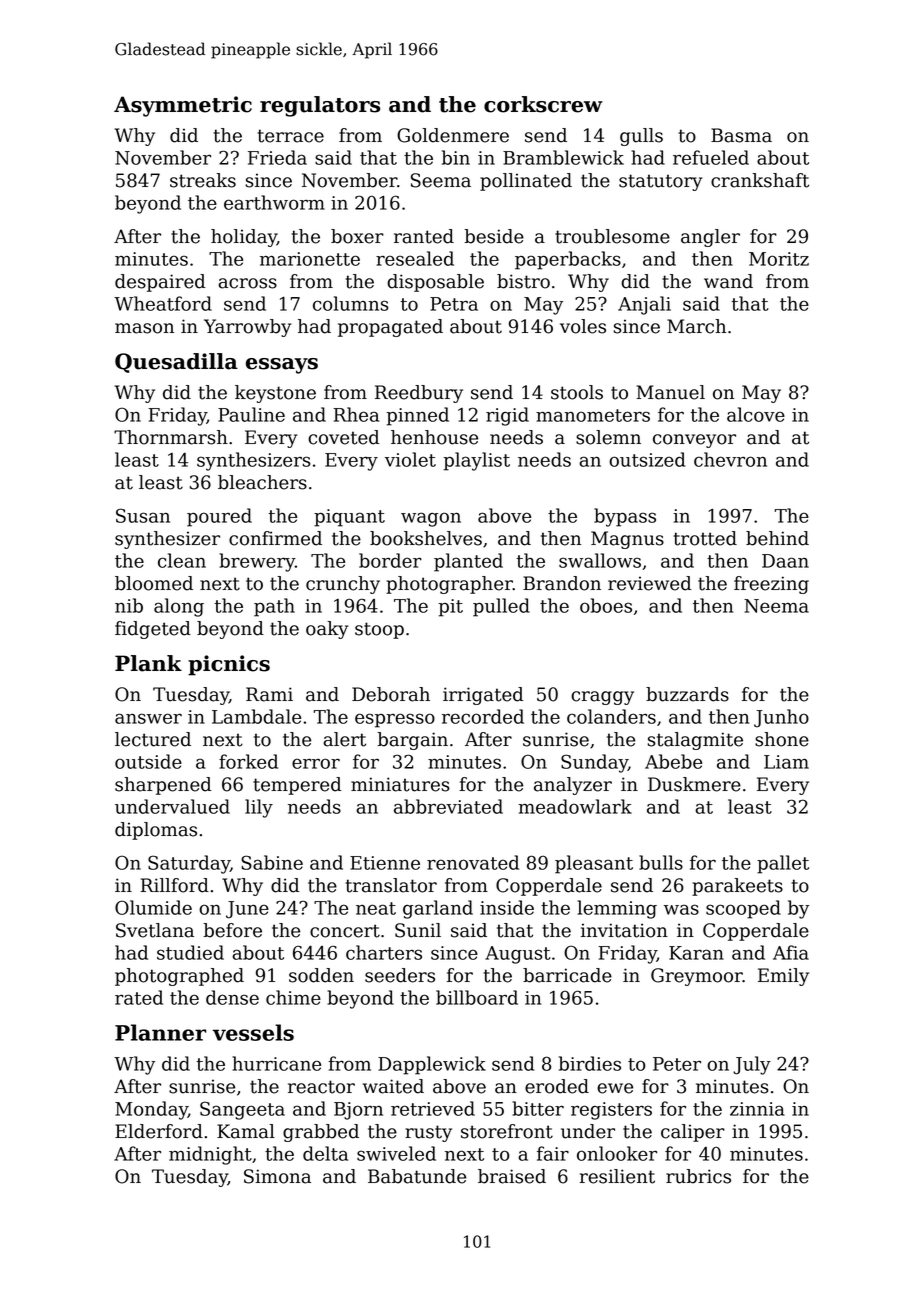 The width and height of the image is (924, 1308). I want to click on recorded, so click(483, 716).
